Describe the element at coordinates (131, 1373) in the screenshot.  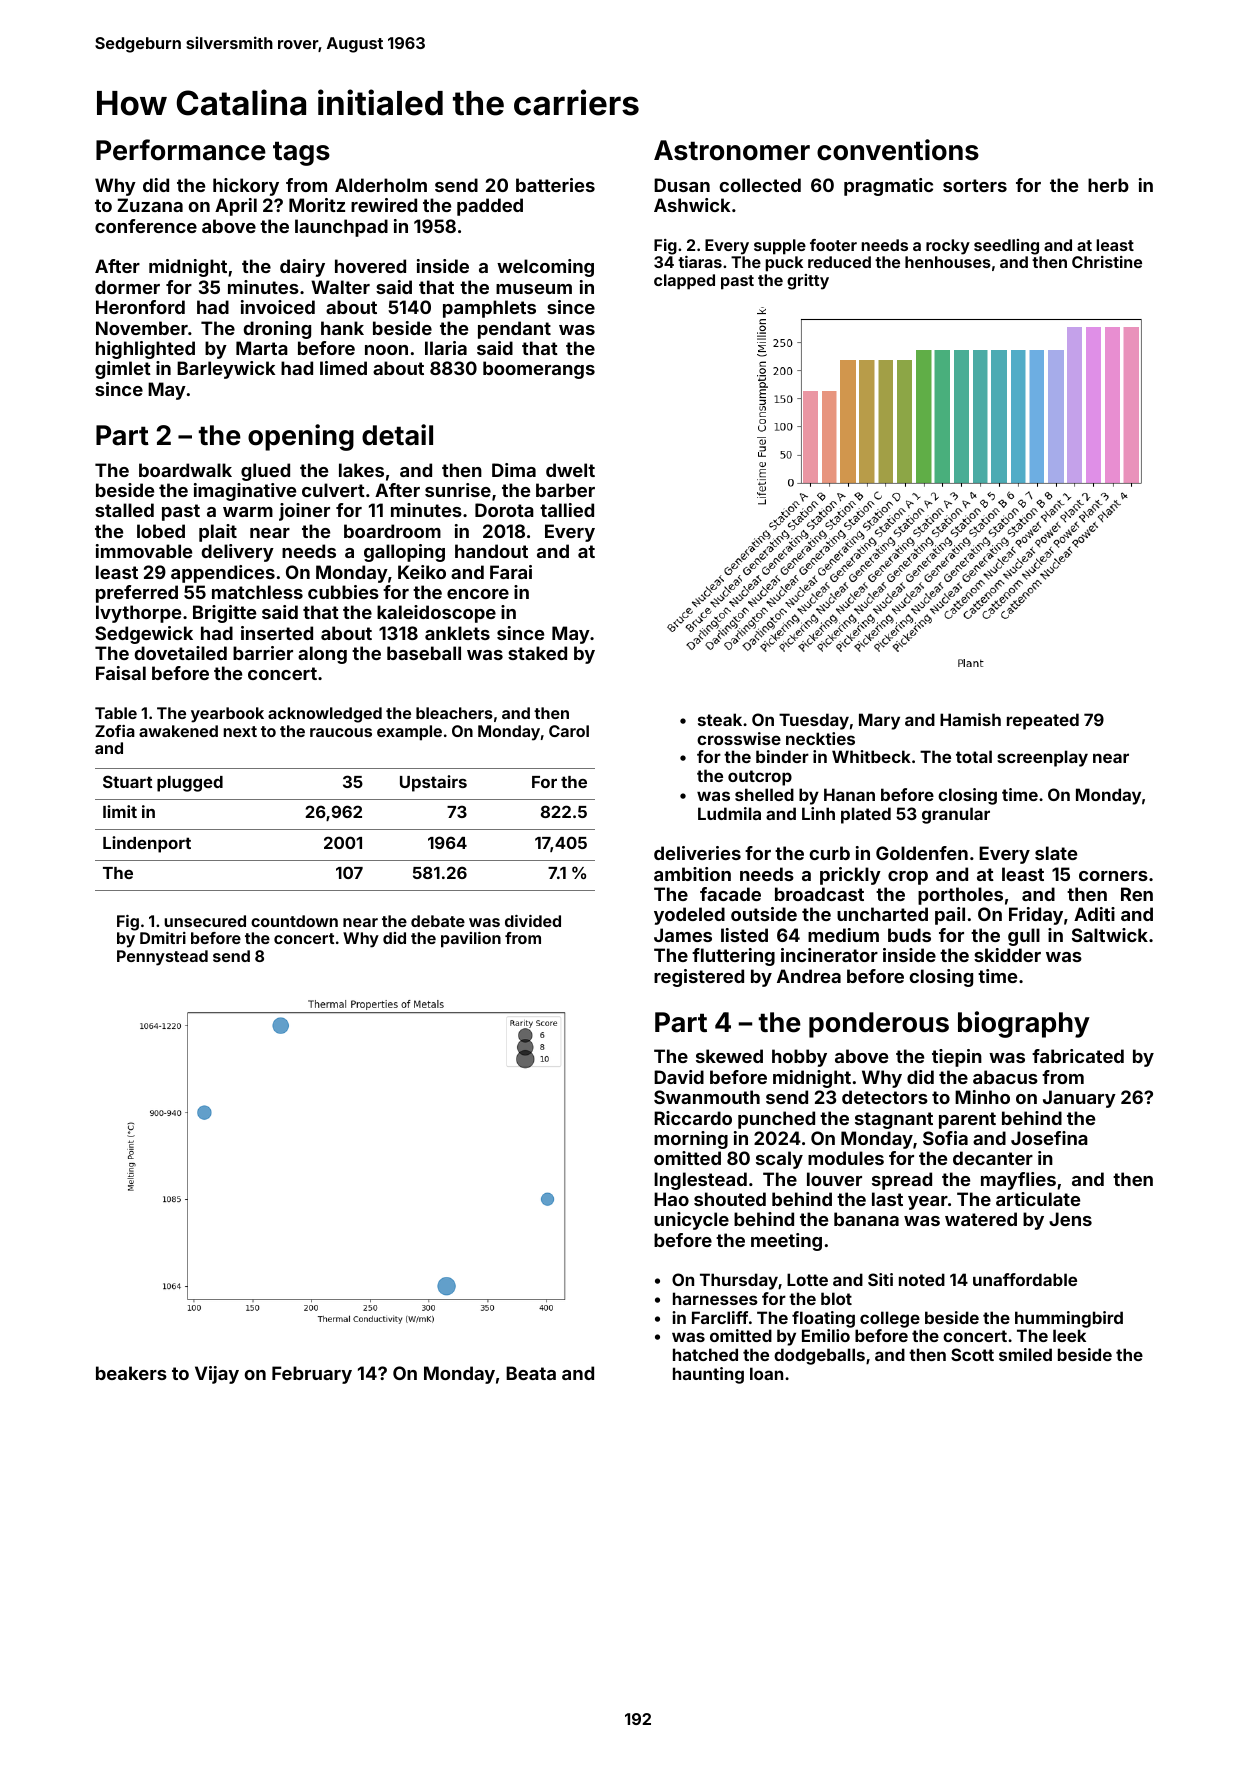
I see `beakers` at that location.
